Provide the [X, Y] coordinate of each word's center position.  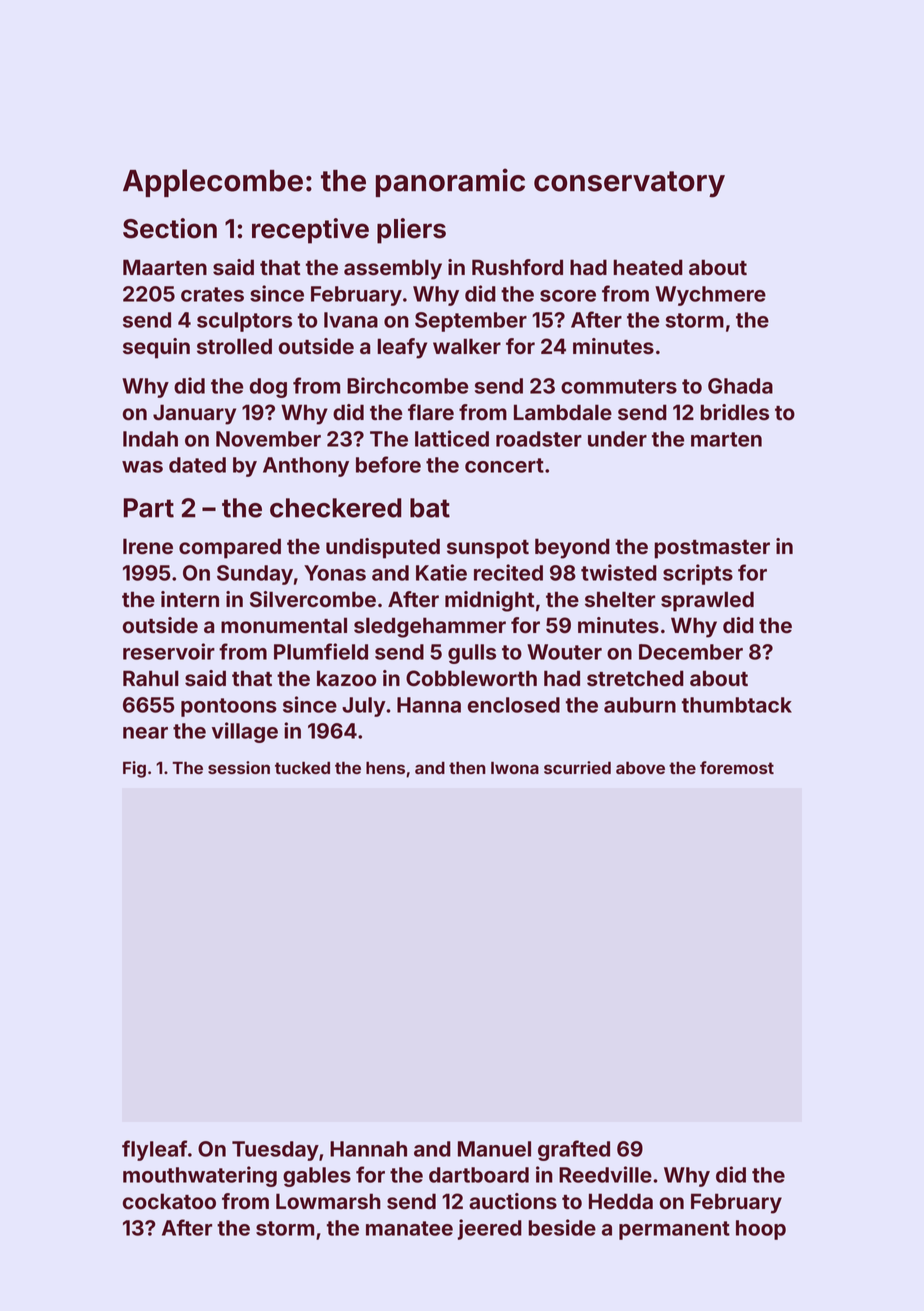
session [239, 767]
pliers [411, 231]
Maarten [165, 267]
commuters [619, 386]
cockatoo [169, 1201]
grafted [574, 1150]
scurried [577, 767]
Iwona [515, 767]
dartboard [479, 1175]
